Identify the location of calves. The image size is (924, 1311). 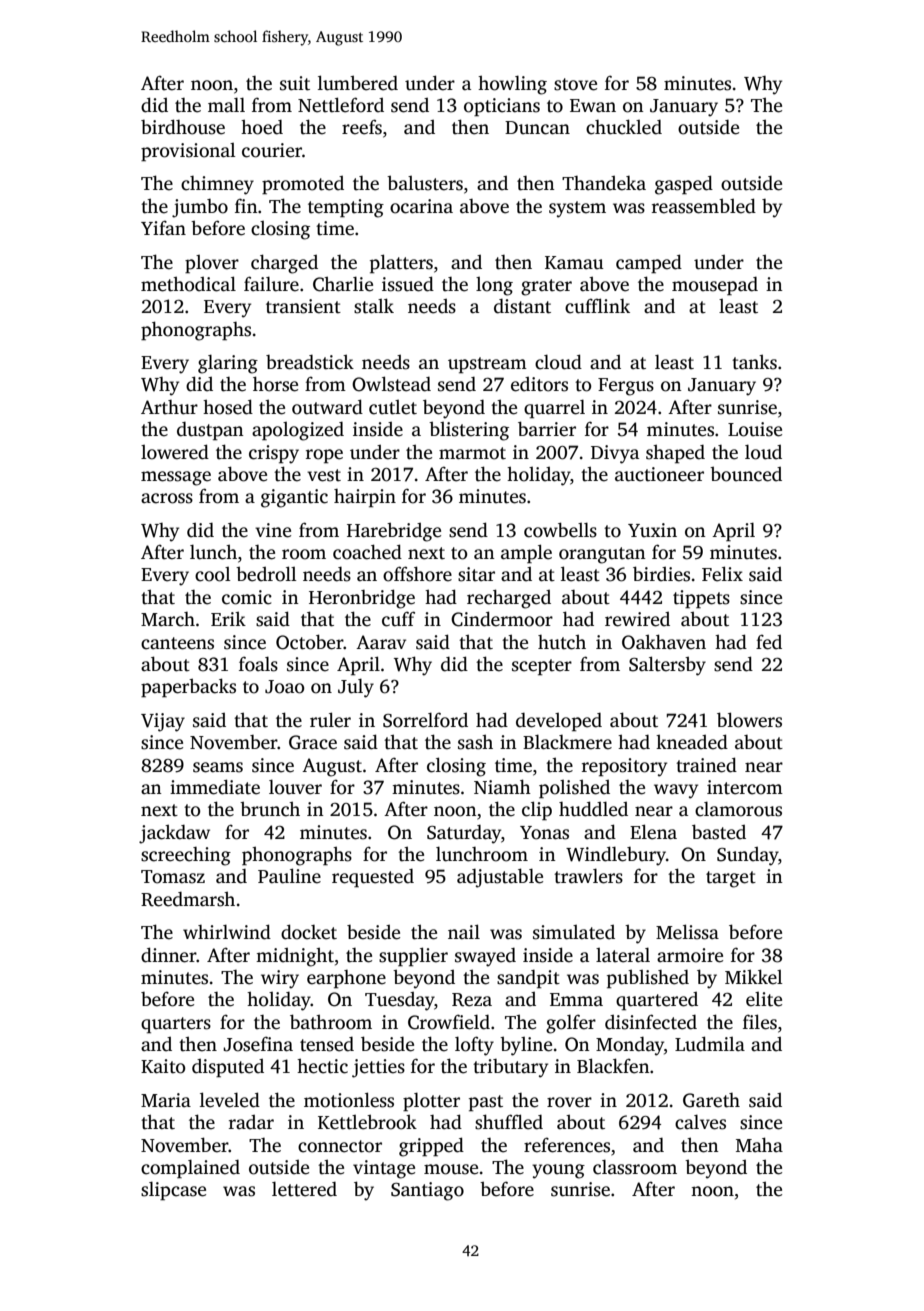
(700, 1122).
